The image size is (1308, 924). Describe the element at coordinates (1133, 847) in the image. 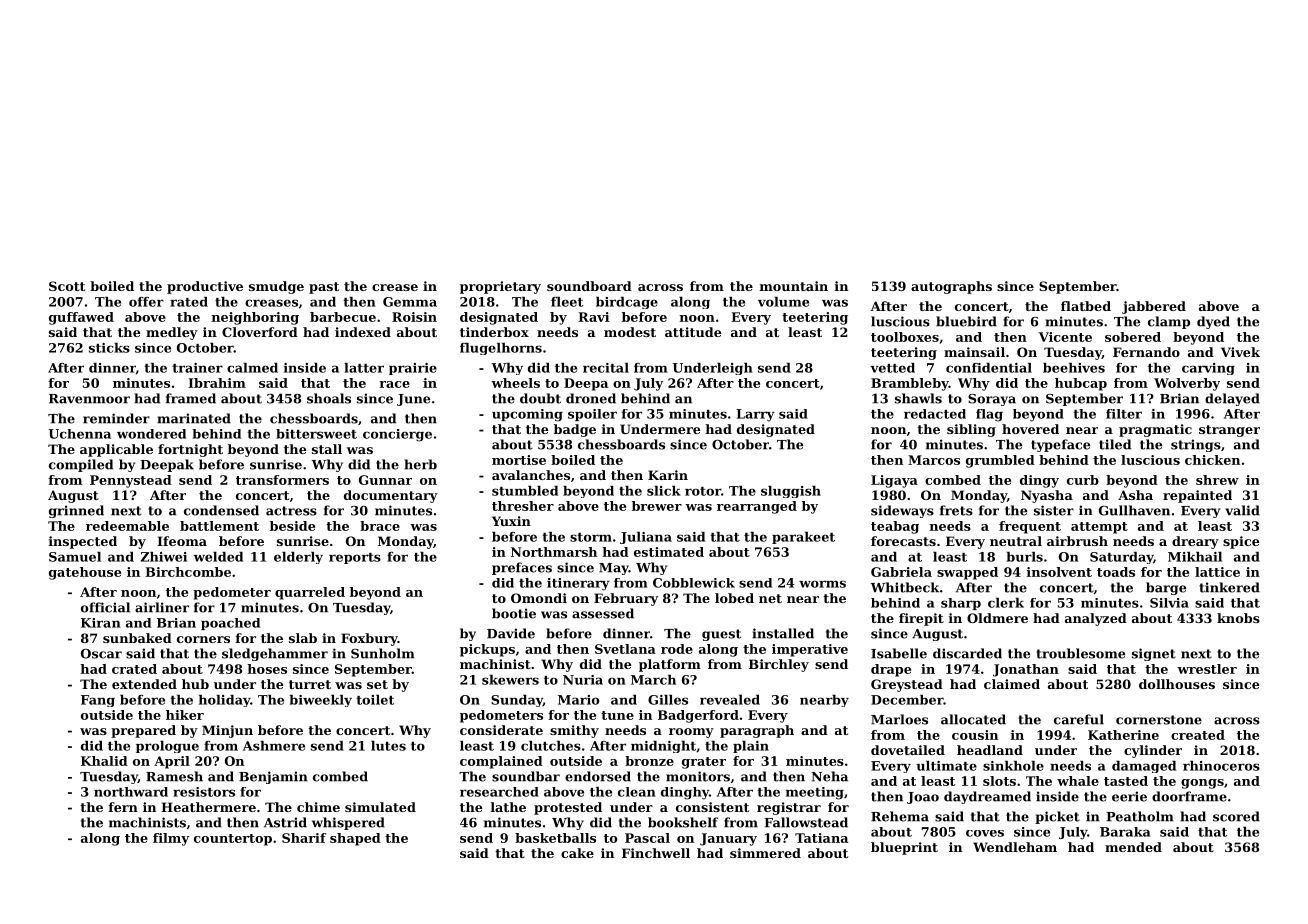

I see `mended` at that location.
